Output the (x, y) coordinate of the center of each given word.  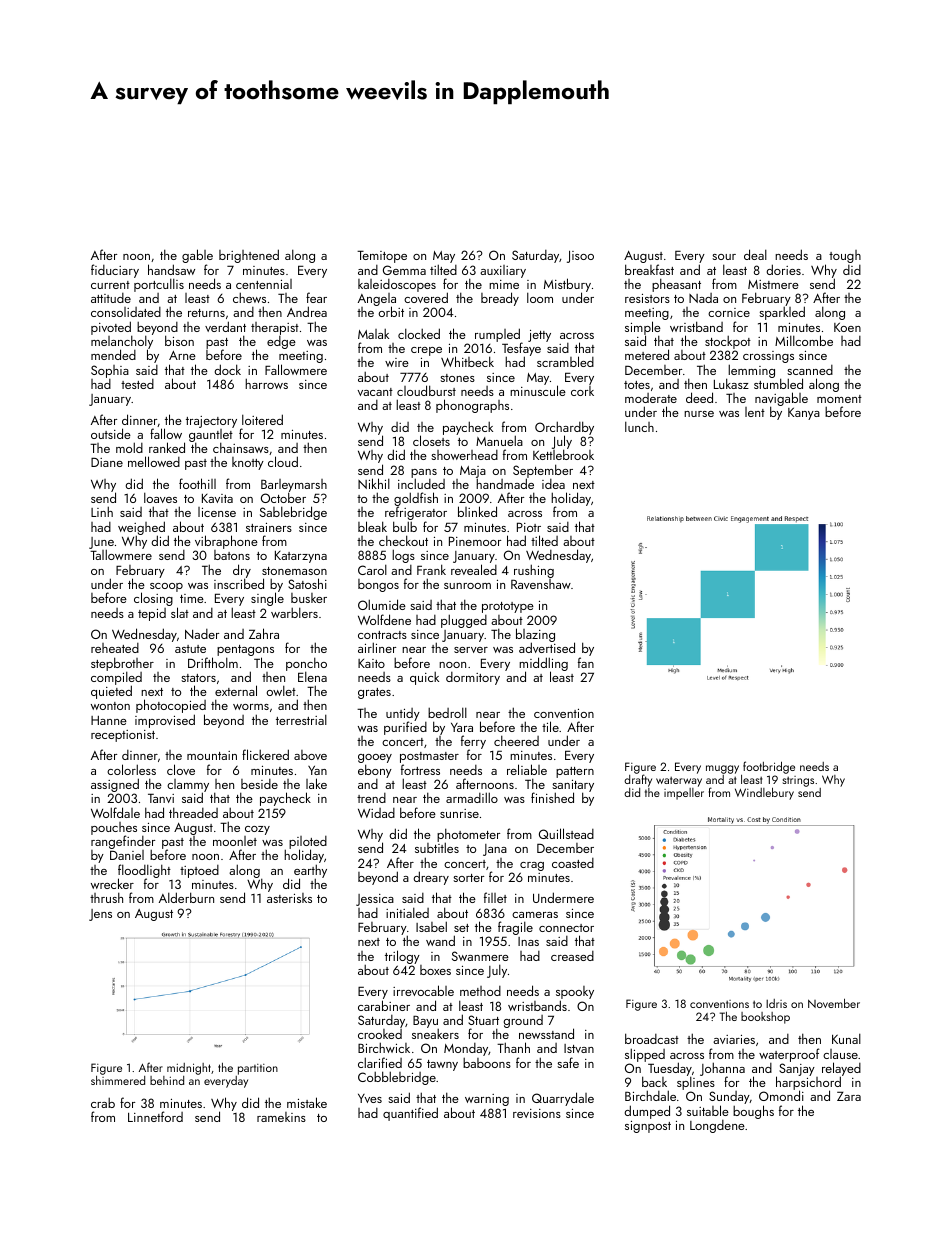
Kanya (804, 414)
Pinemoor (475, 541)
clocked (419, 333)
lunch (639, 426)
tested (137, 384)
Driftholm (213, 662)
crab (103, 1103)
